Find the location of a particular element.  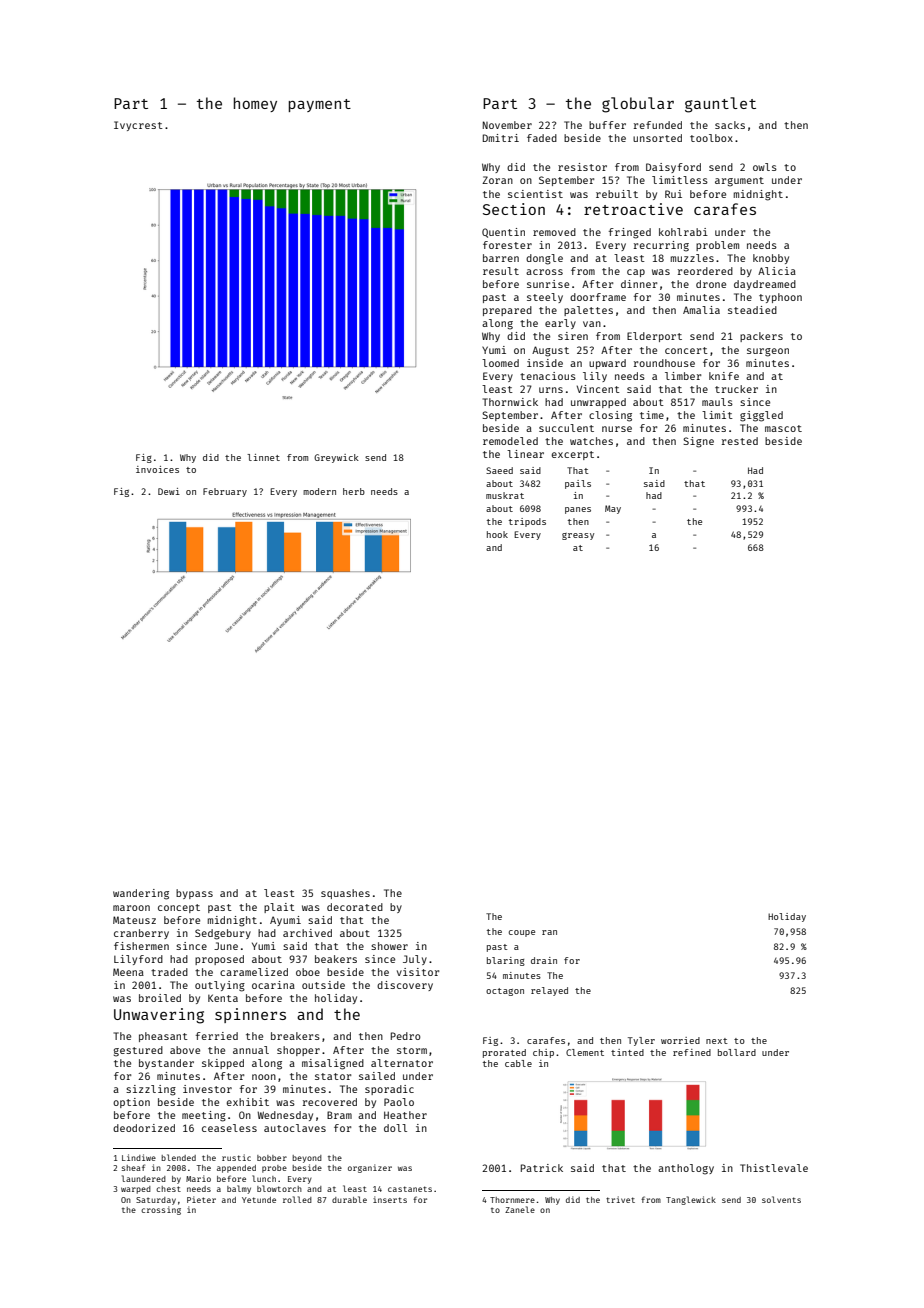

solvents is located at coordinates (781, 1199).
